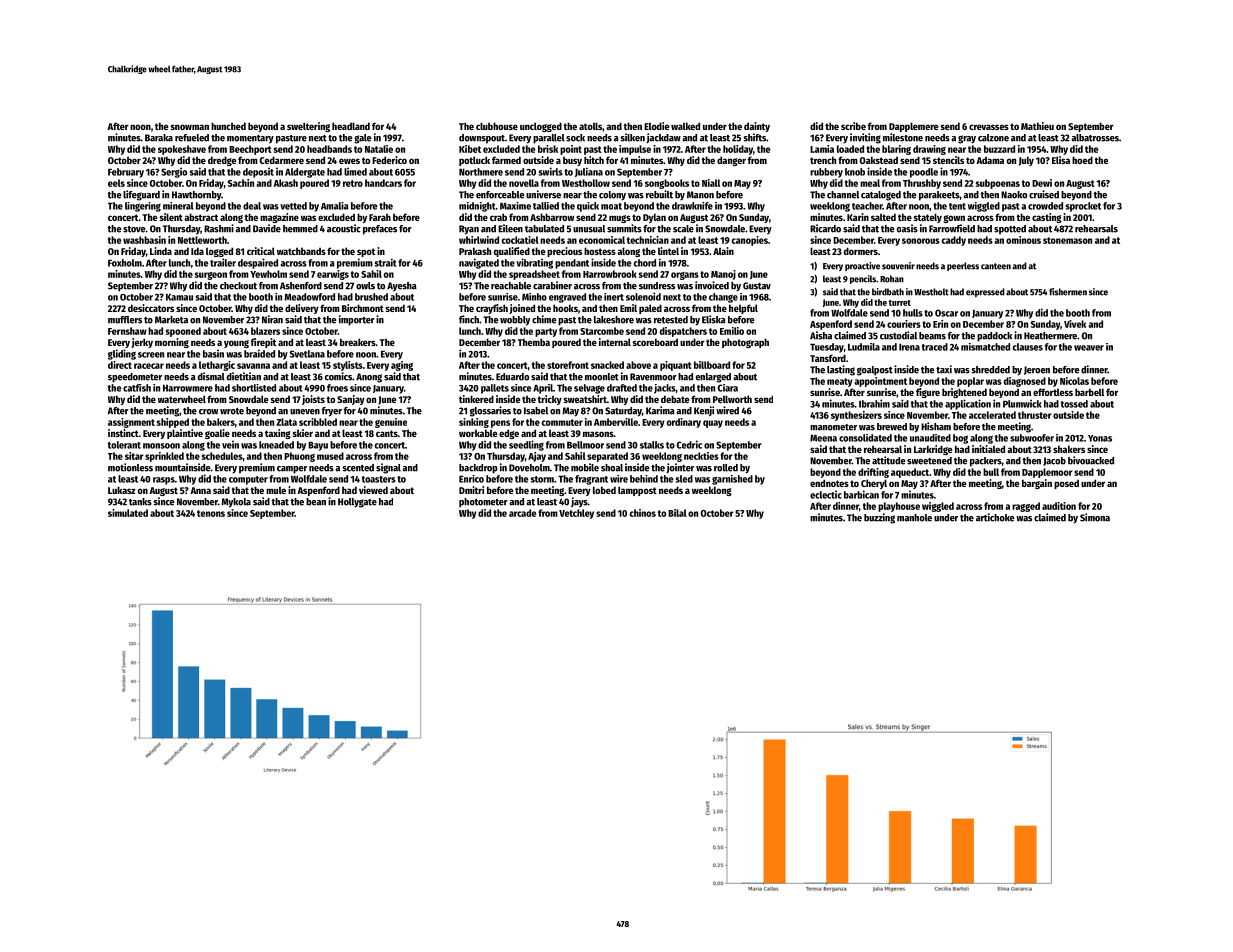  I want to click on Oakstead, so click(879, 160).
